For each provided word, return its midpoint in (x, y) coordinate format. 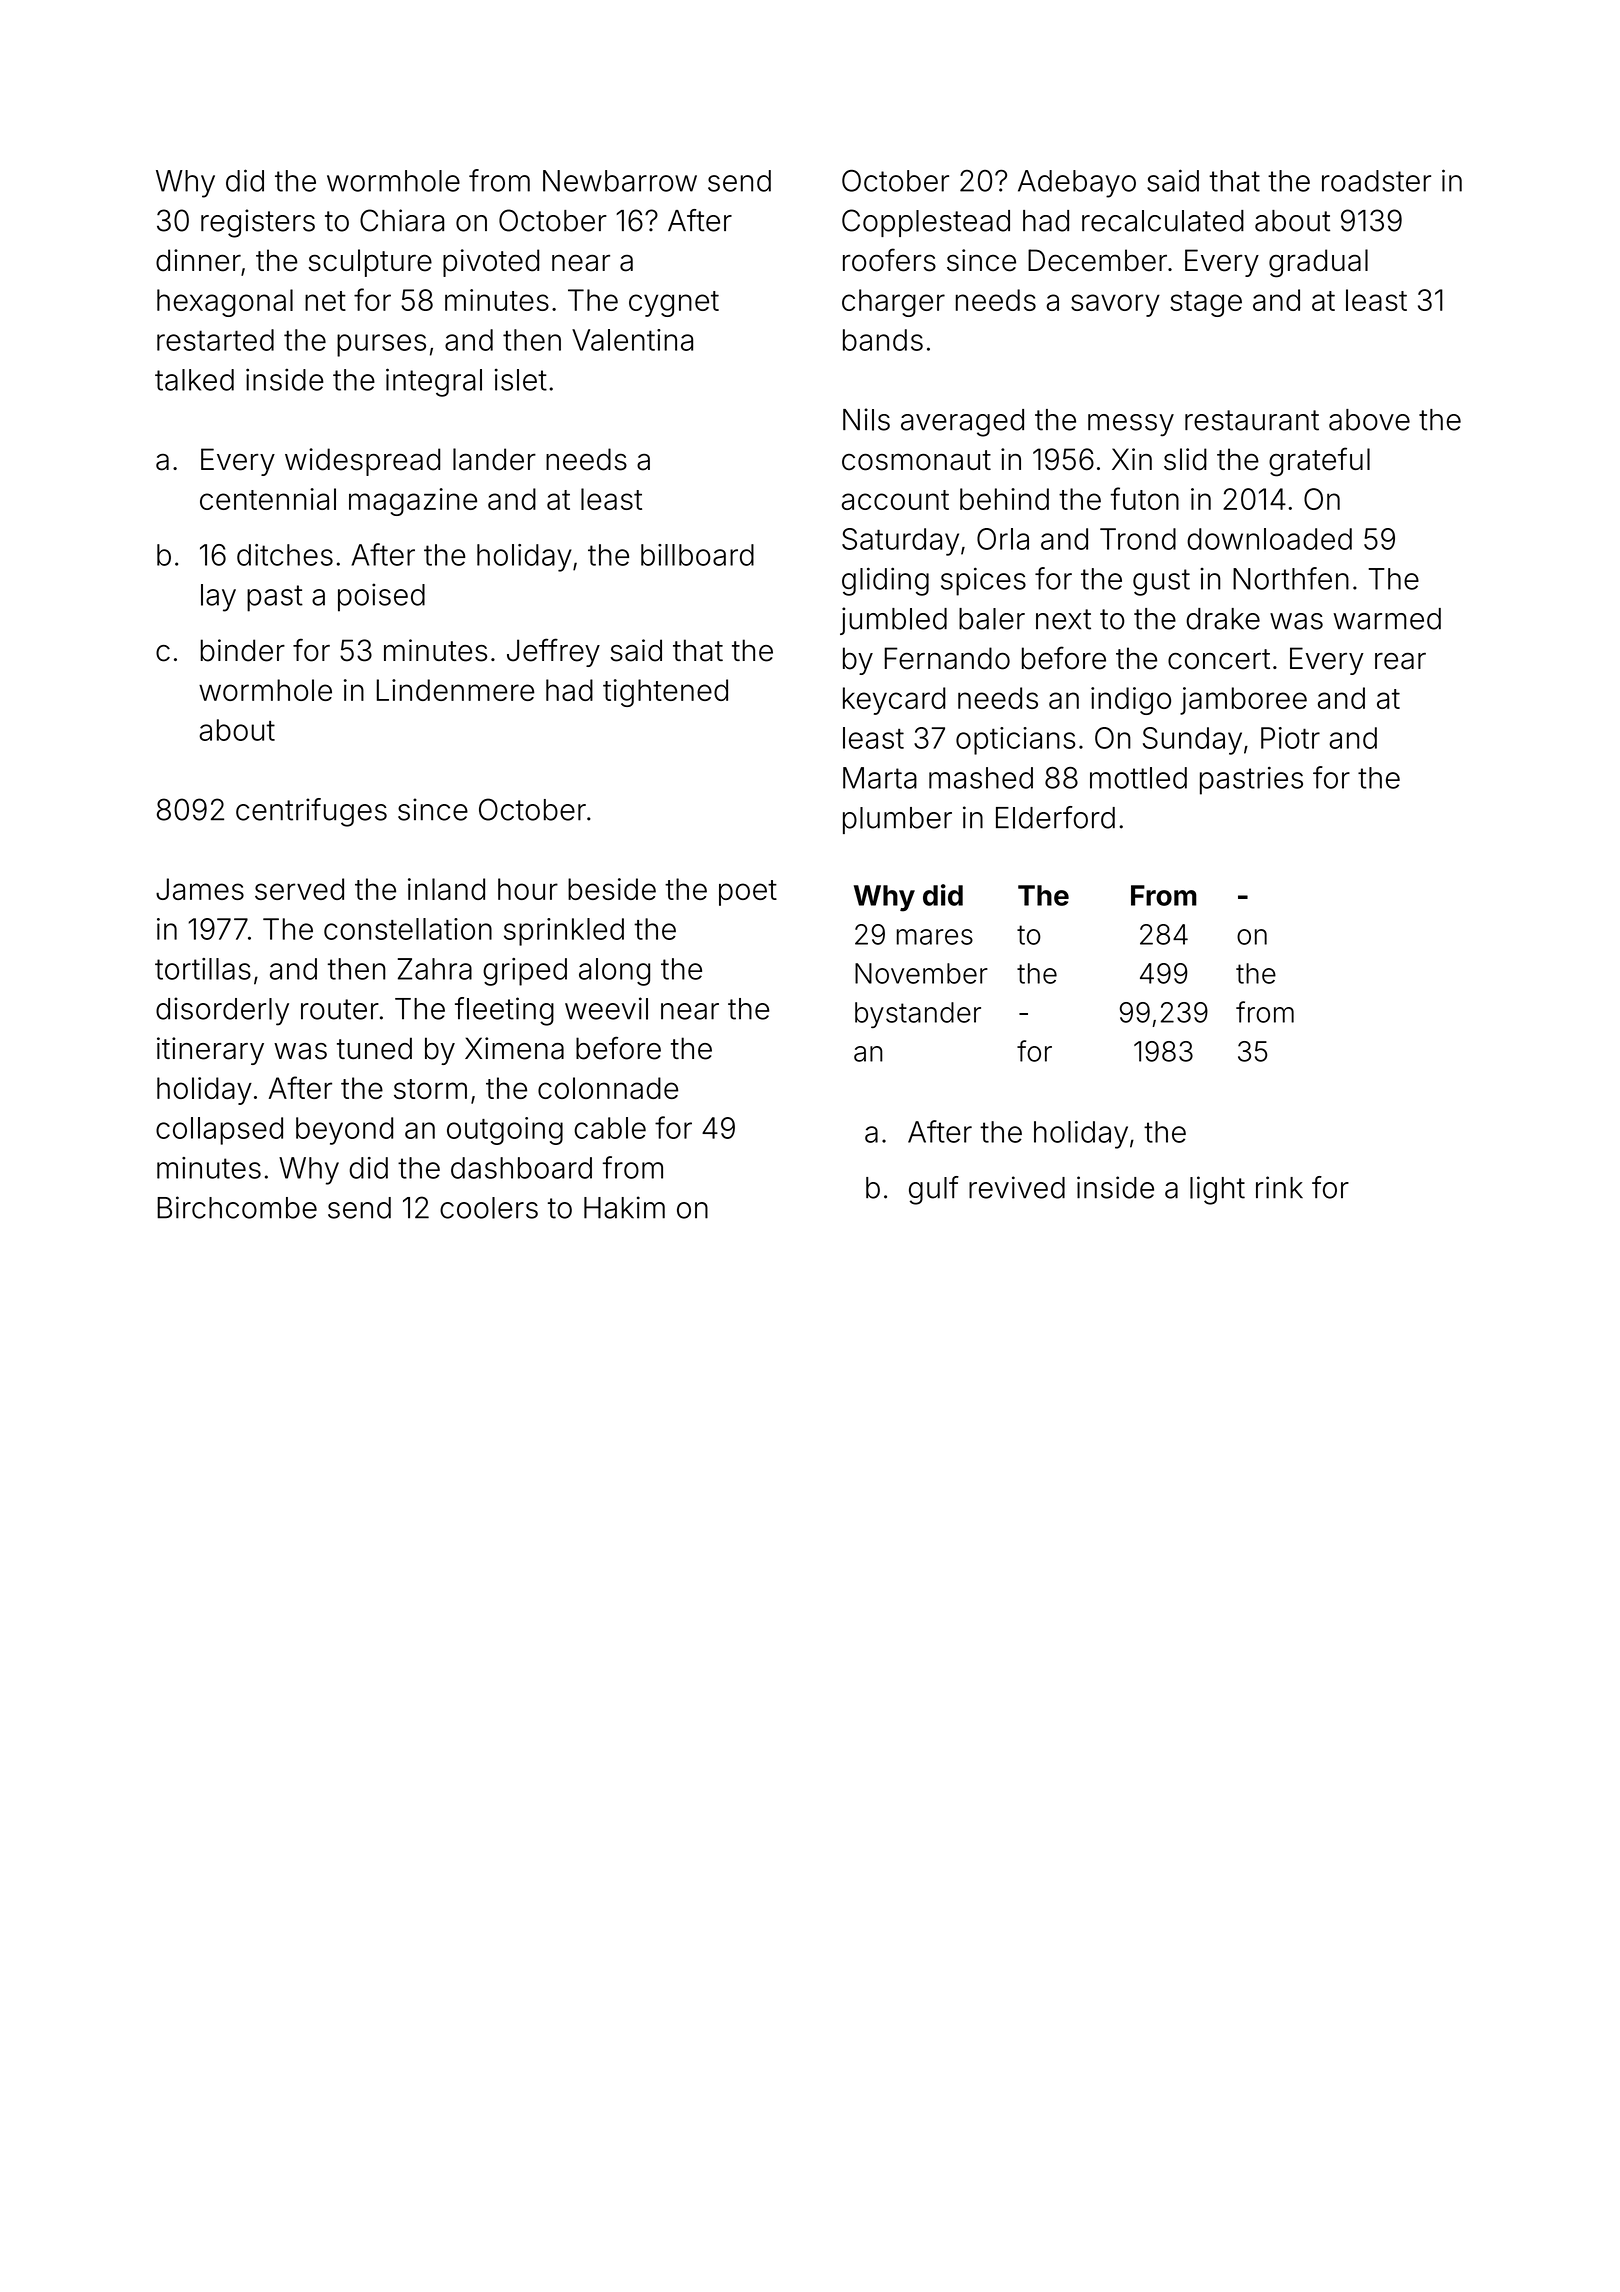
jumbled (893, 621)
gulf (934, 1190)
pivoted (491, 263)
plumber (897, 820)
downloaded (1269, 539)
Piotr (1290, 738)
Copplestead (926, 223)
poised (381, 597)
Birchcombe (237, 1207)
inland (446, 889)
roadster (1376, 181)
